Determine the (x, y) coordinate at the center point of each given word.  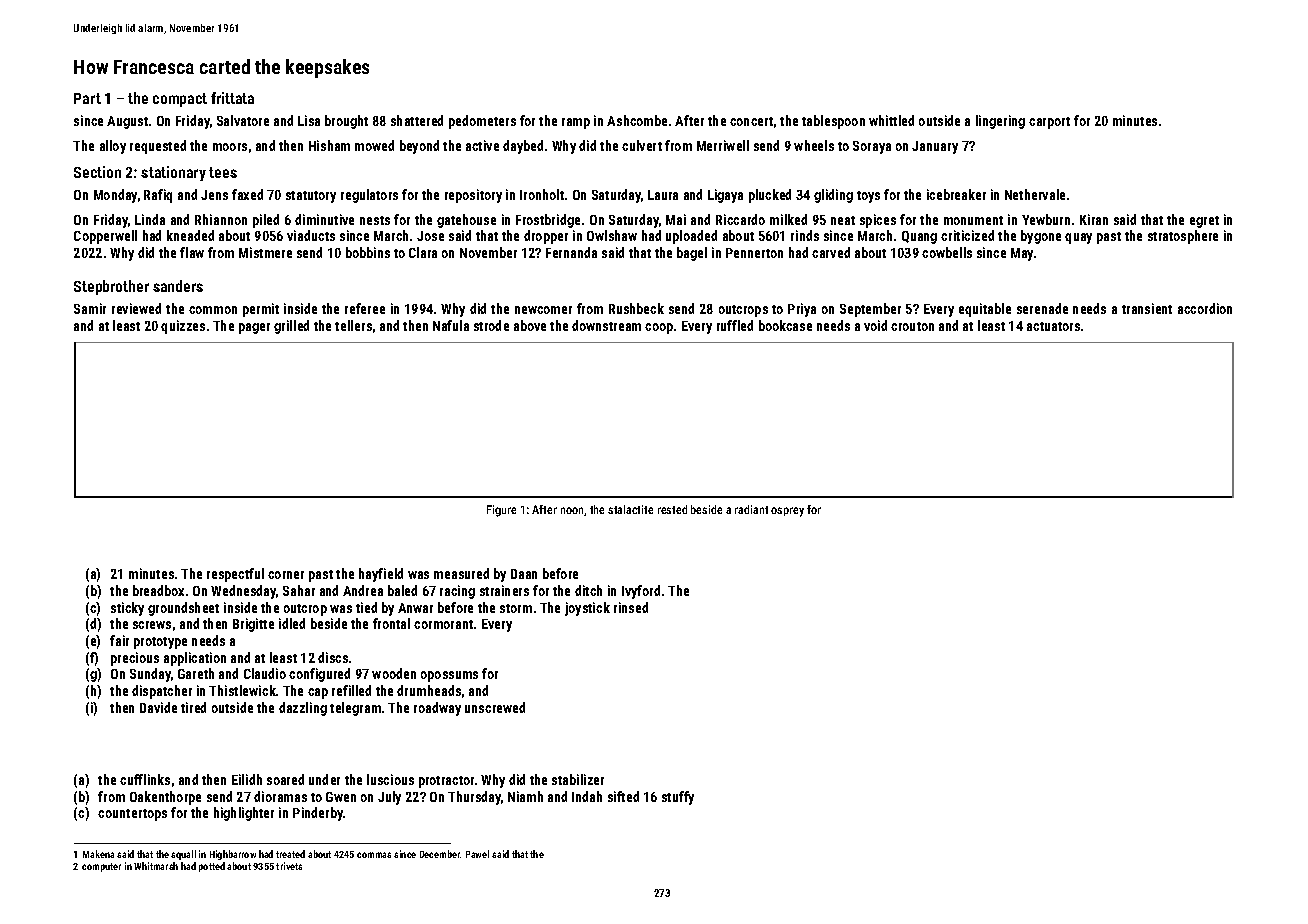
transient (1147, 308)
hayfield (381, 575)
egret (1204, 222)
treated (290, 854)
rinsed (631, 607)
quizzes (183, 327)
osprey (787, 512)
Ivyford (641, 592)
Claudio (265, 673)
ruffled (735, 325)
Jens (214, 195)
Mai (676, 219)
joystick (587, 609)
